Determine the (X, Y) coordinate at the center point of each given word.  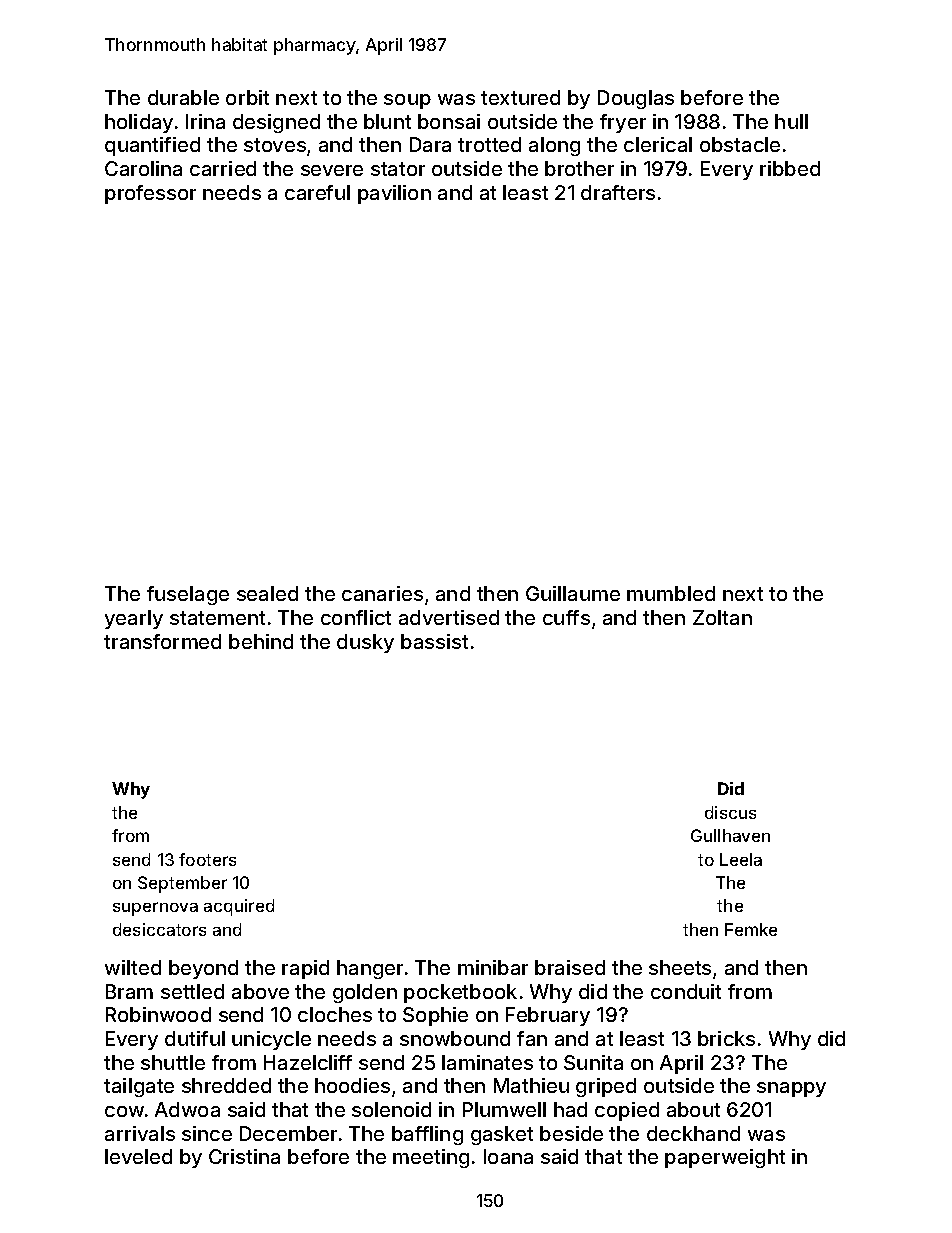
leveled (138, 1156)
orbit (247, 97)
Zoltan (722, 617)
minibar (493, 967)
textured (520, 97)
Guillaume (573, 593)
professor (150, 194)
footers (207, 859)
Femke (751, 929)
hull (791, 121)
